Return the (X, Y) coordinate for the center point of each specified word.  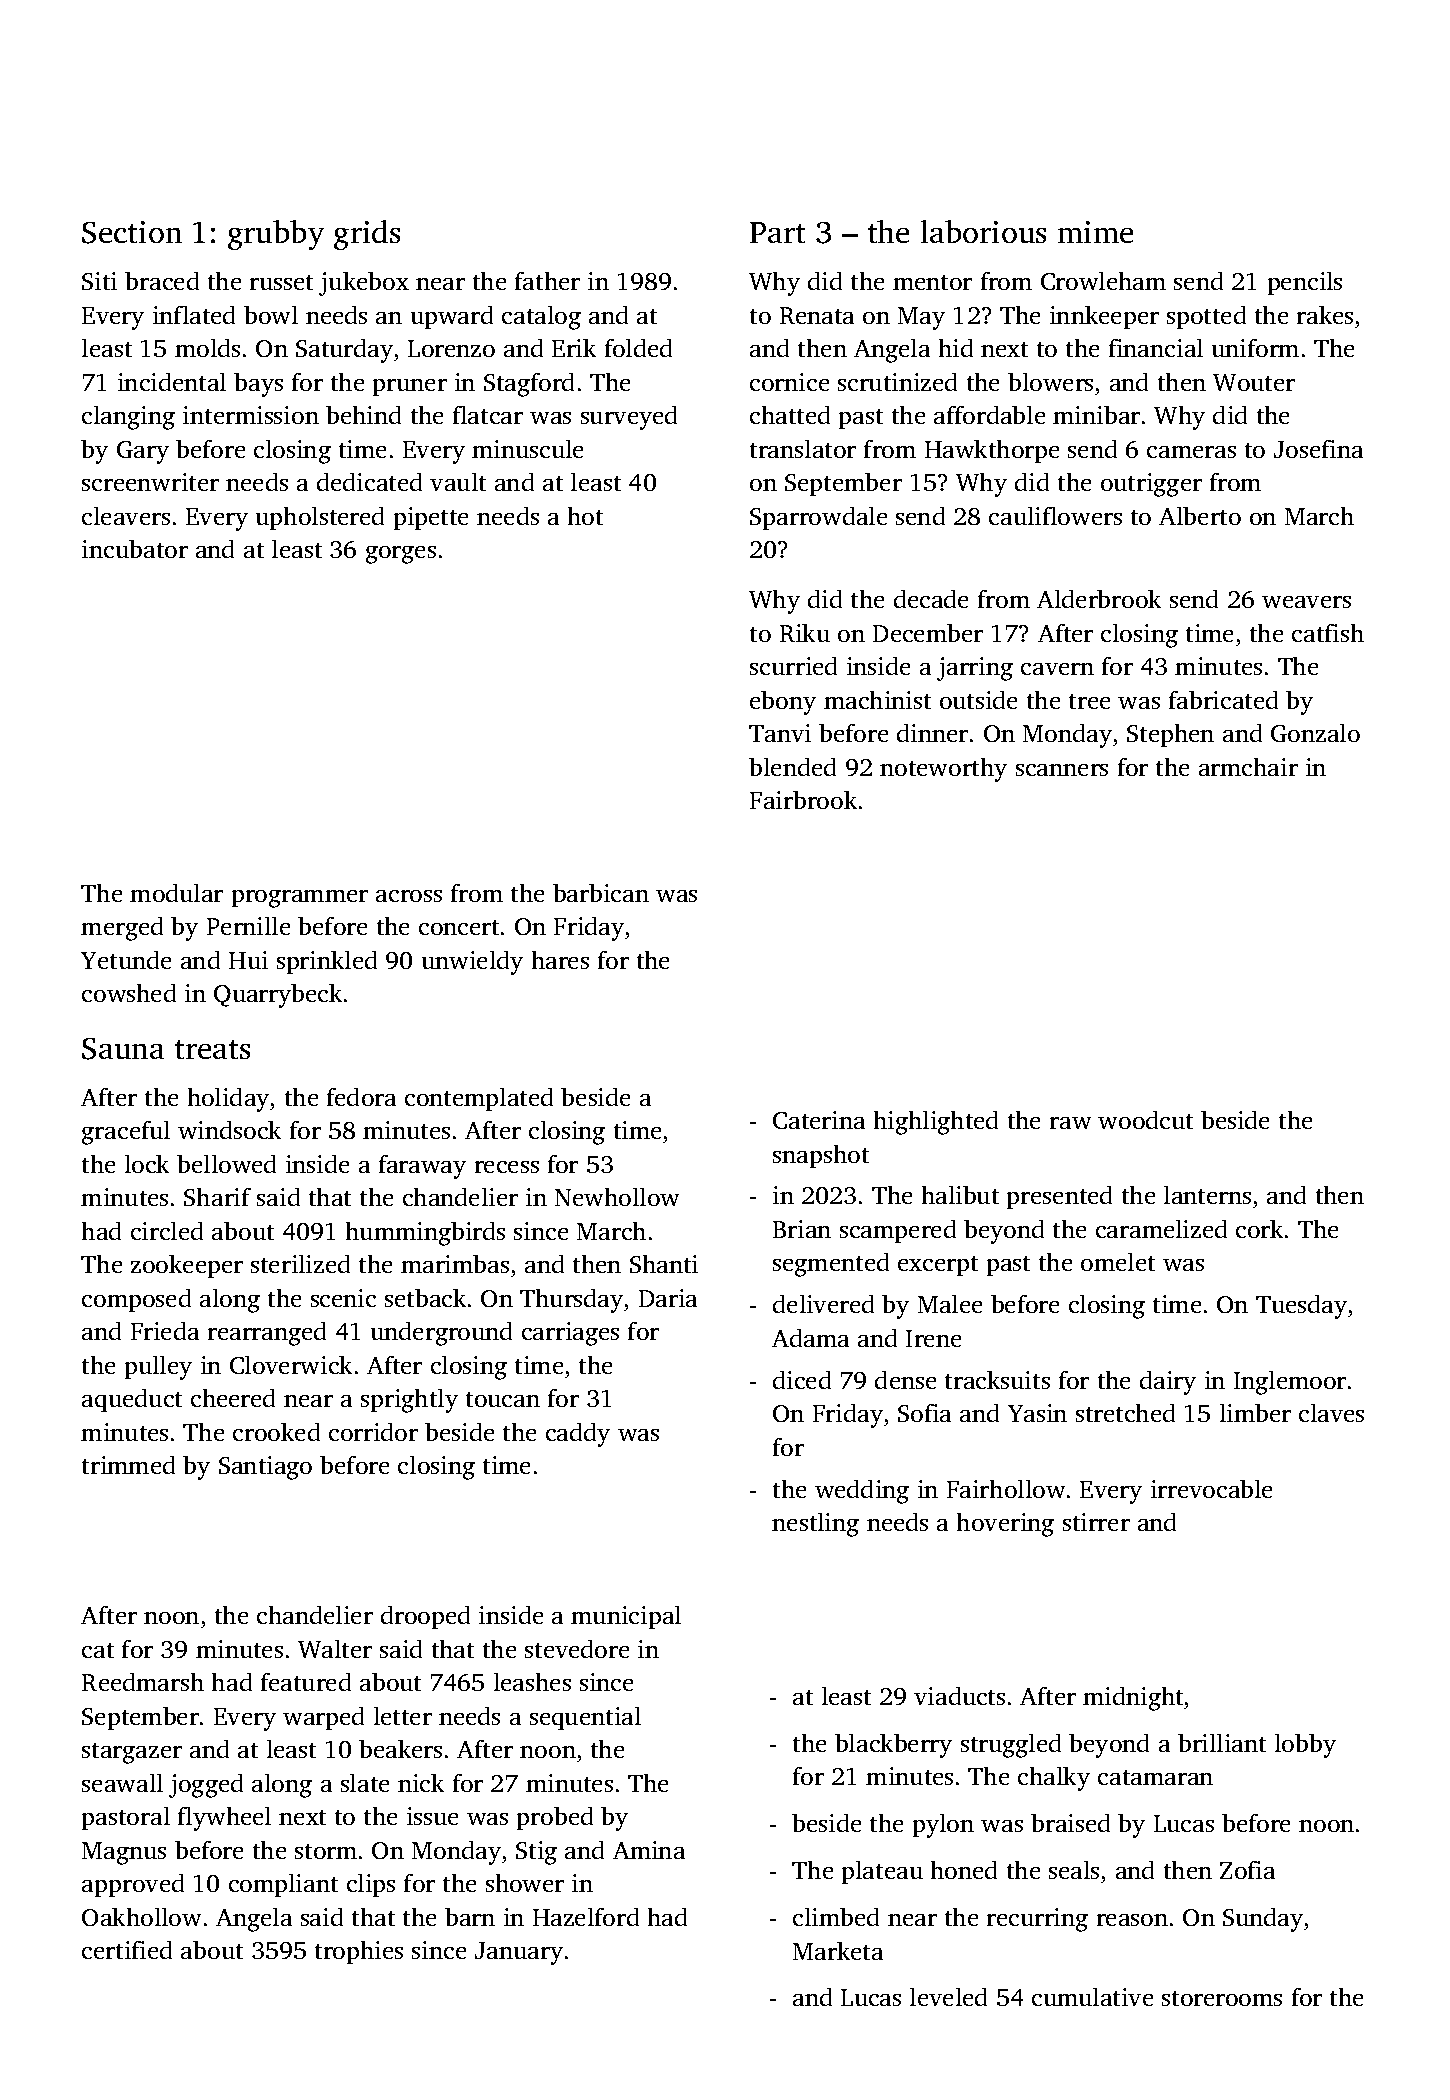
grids (367, 235)
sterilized (300, 1264)
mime (1095, 232)
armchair (1248, 767)
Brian (802, 1229)
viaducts (959, 1696)
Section (132, 232)
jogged (206, 1786)
